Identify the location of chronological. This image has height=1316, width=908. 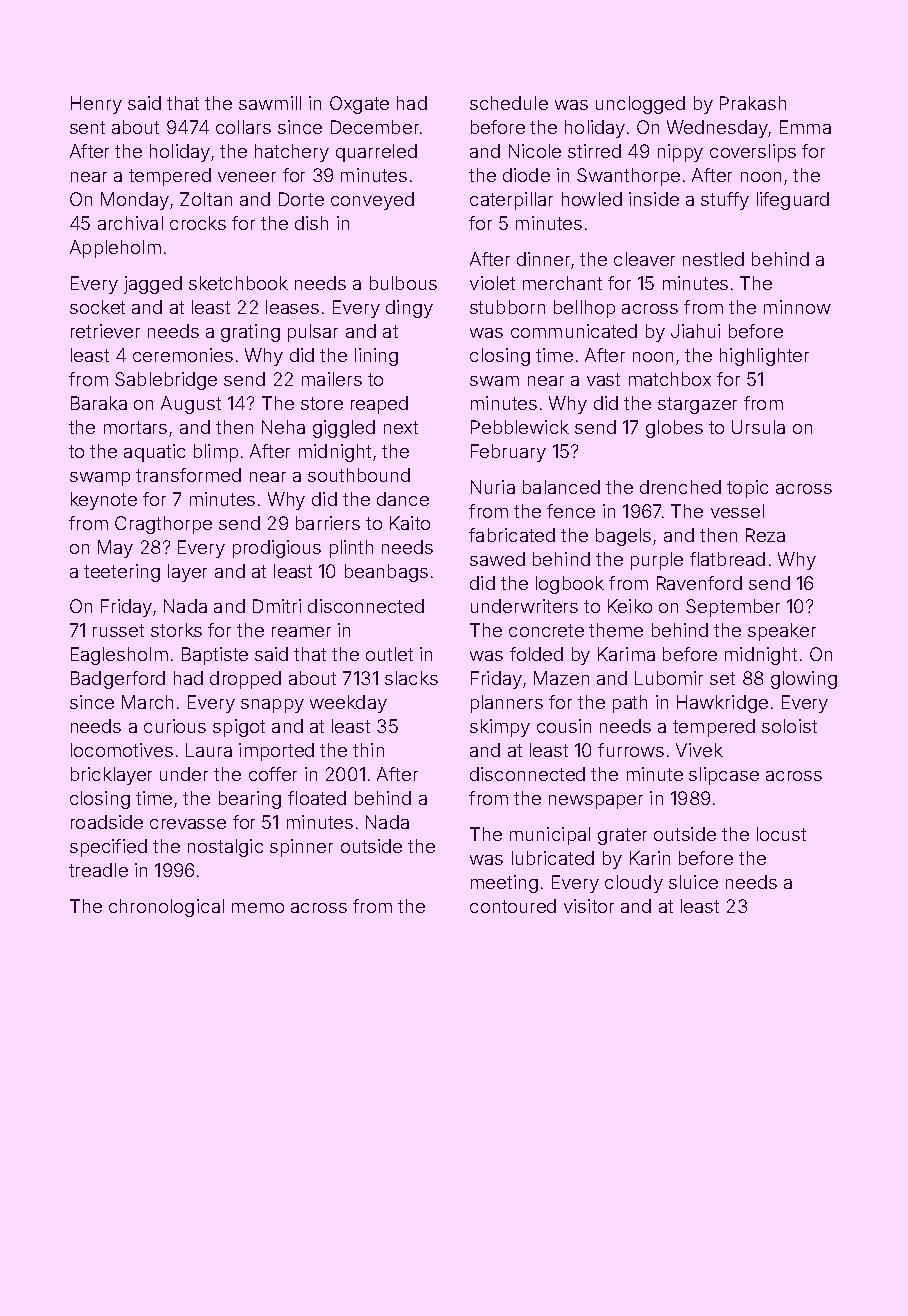
(166, 908).
